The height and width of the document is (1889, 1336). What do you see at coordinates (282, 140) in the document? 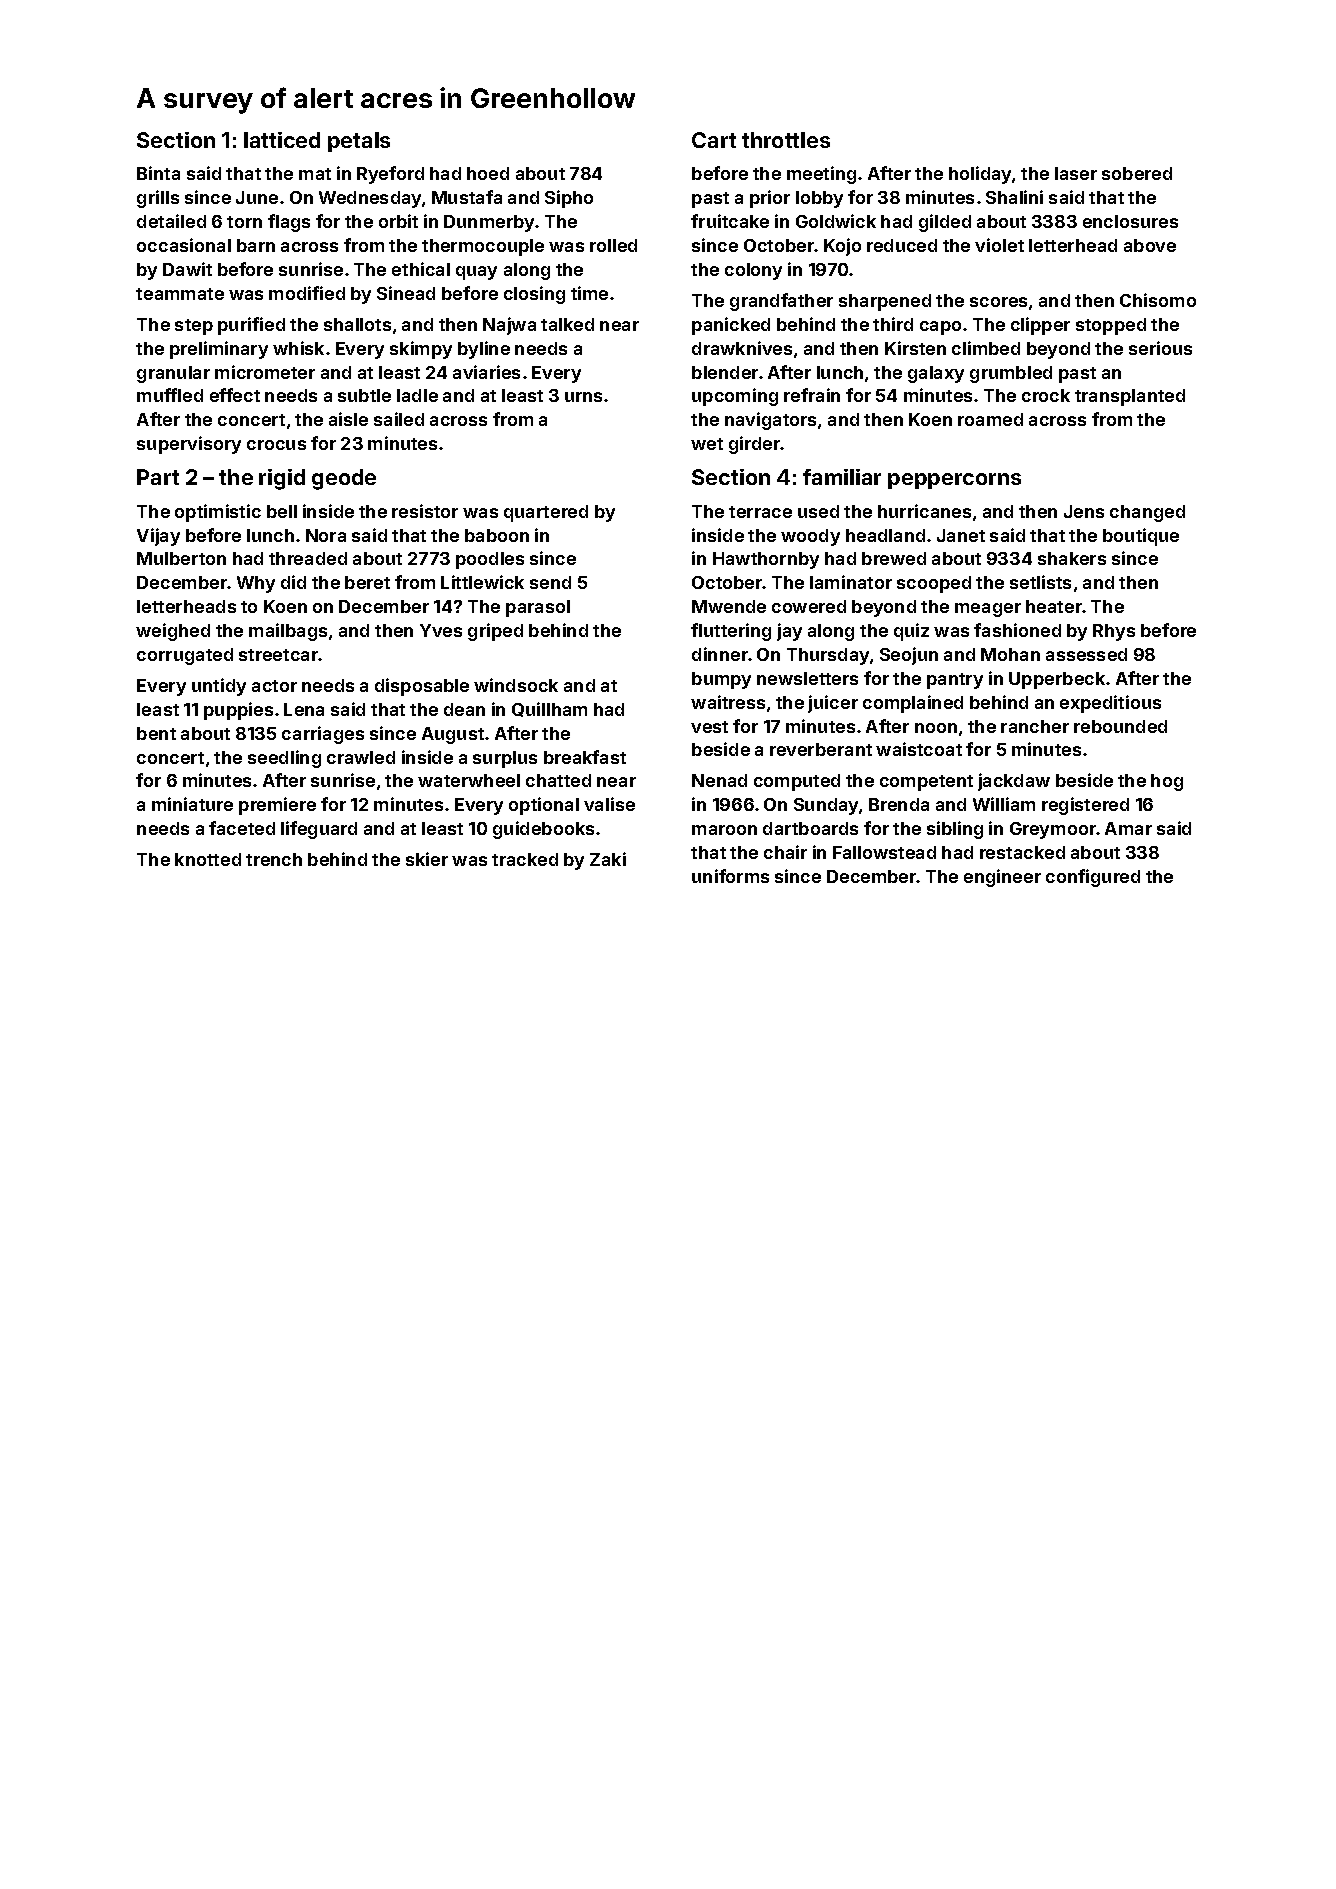
I see `latticed` at bounding box center [282, 140].
